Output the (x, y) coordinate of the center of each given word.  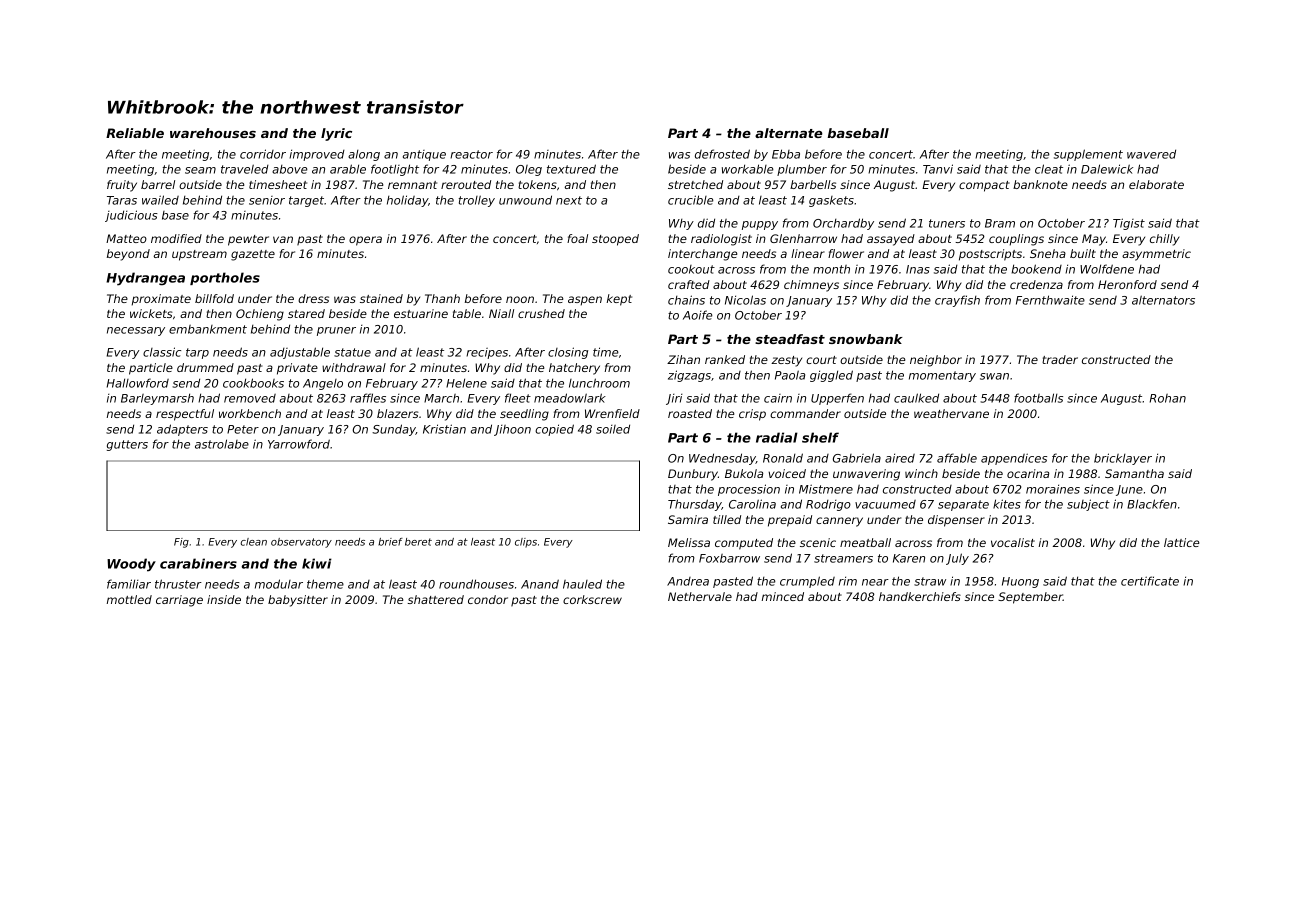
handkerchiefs (920, 596)
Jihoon (512, 430)
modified (176, 238)
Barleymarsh (157, 399)
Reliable (135, 133)
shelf (820, 437)
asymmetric (1156, 255)
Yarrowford (299, 444)
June (1129, 490)
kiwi (317, 563)
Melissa (689, 542)
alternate (789, 133)
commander (805, 413)
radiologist (721, 240)
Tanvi (938, 169)
